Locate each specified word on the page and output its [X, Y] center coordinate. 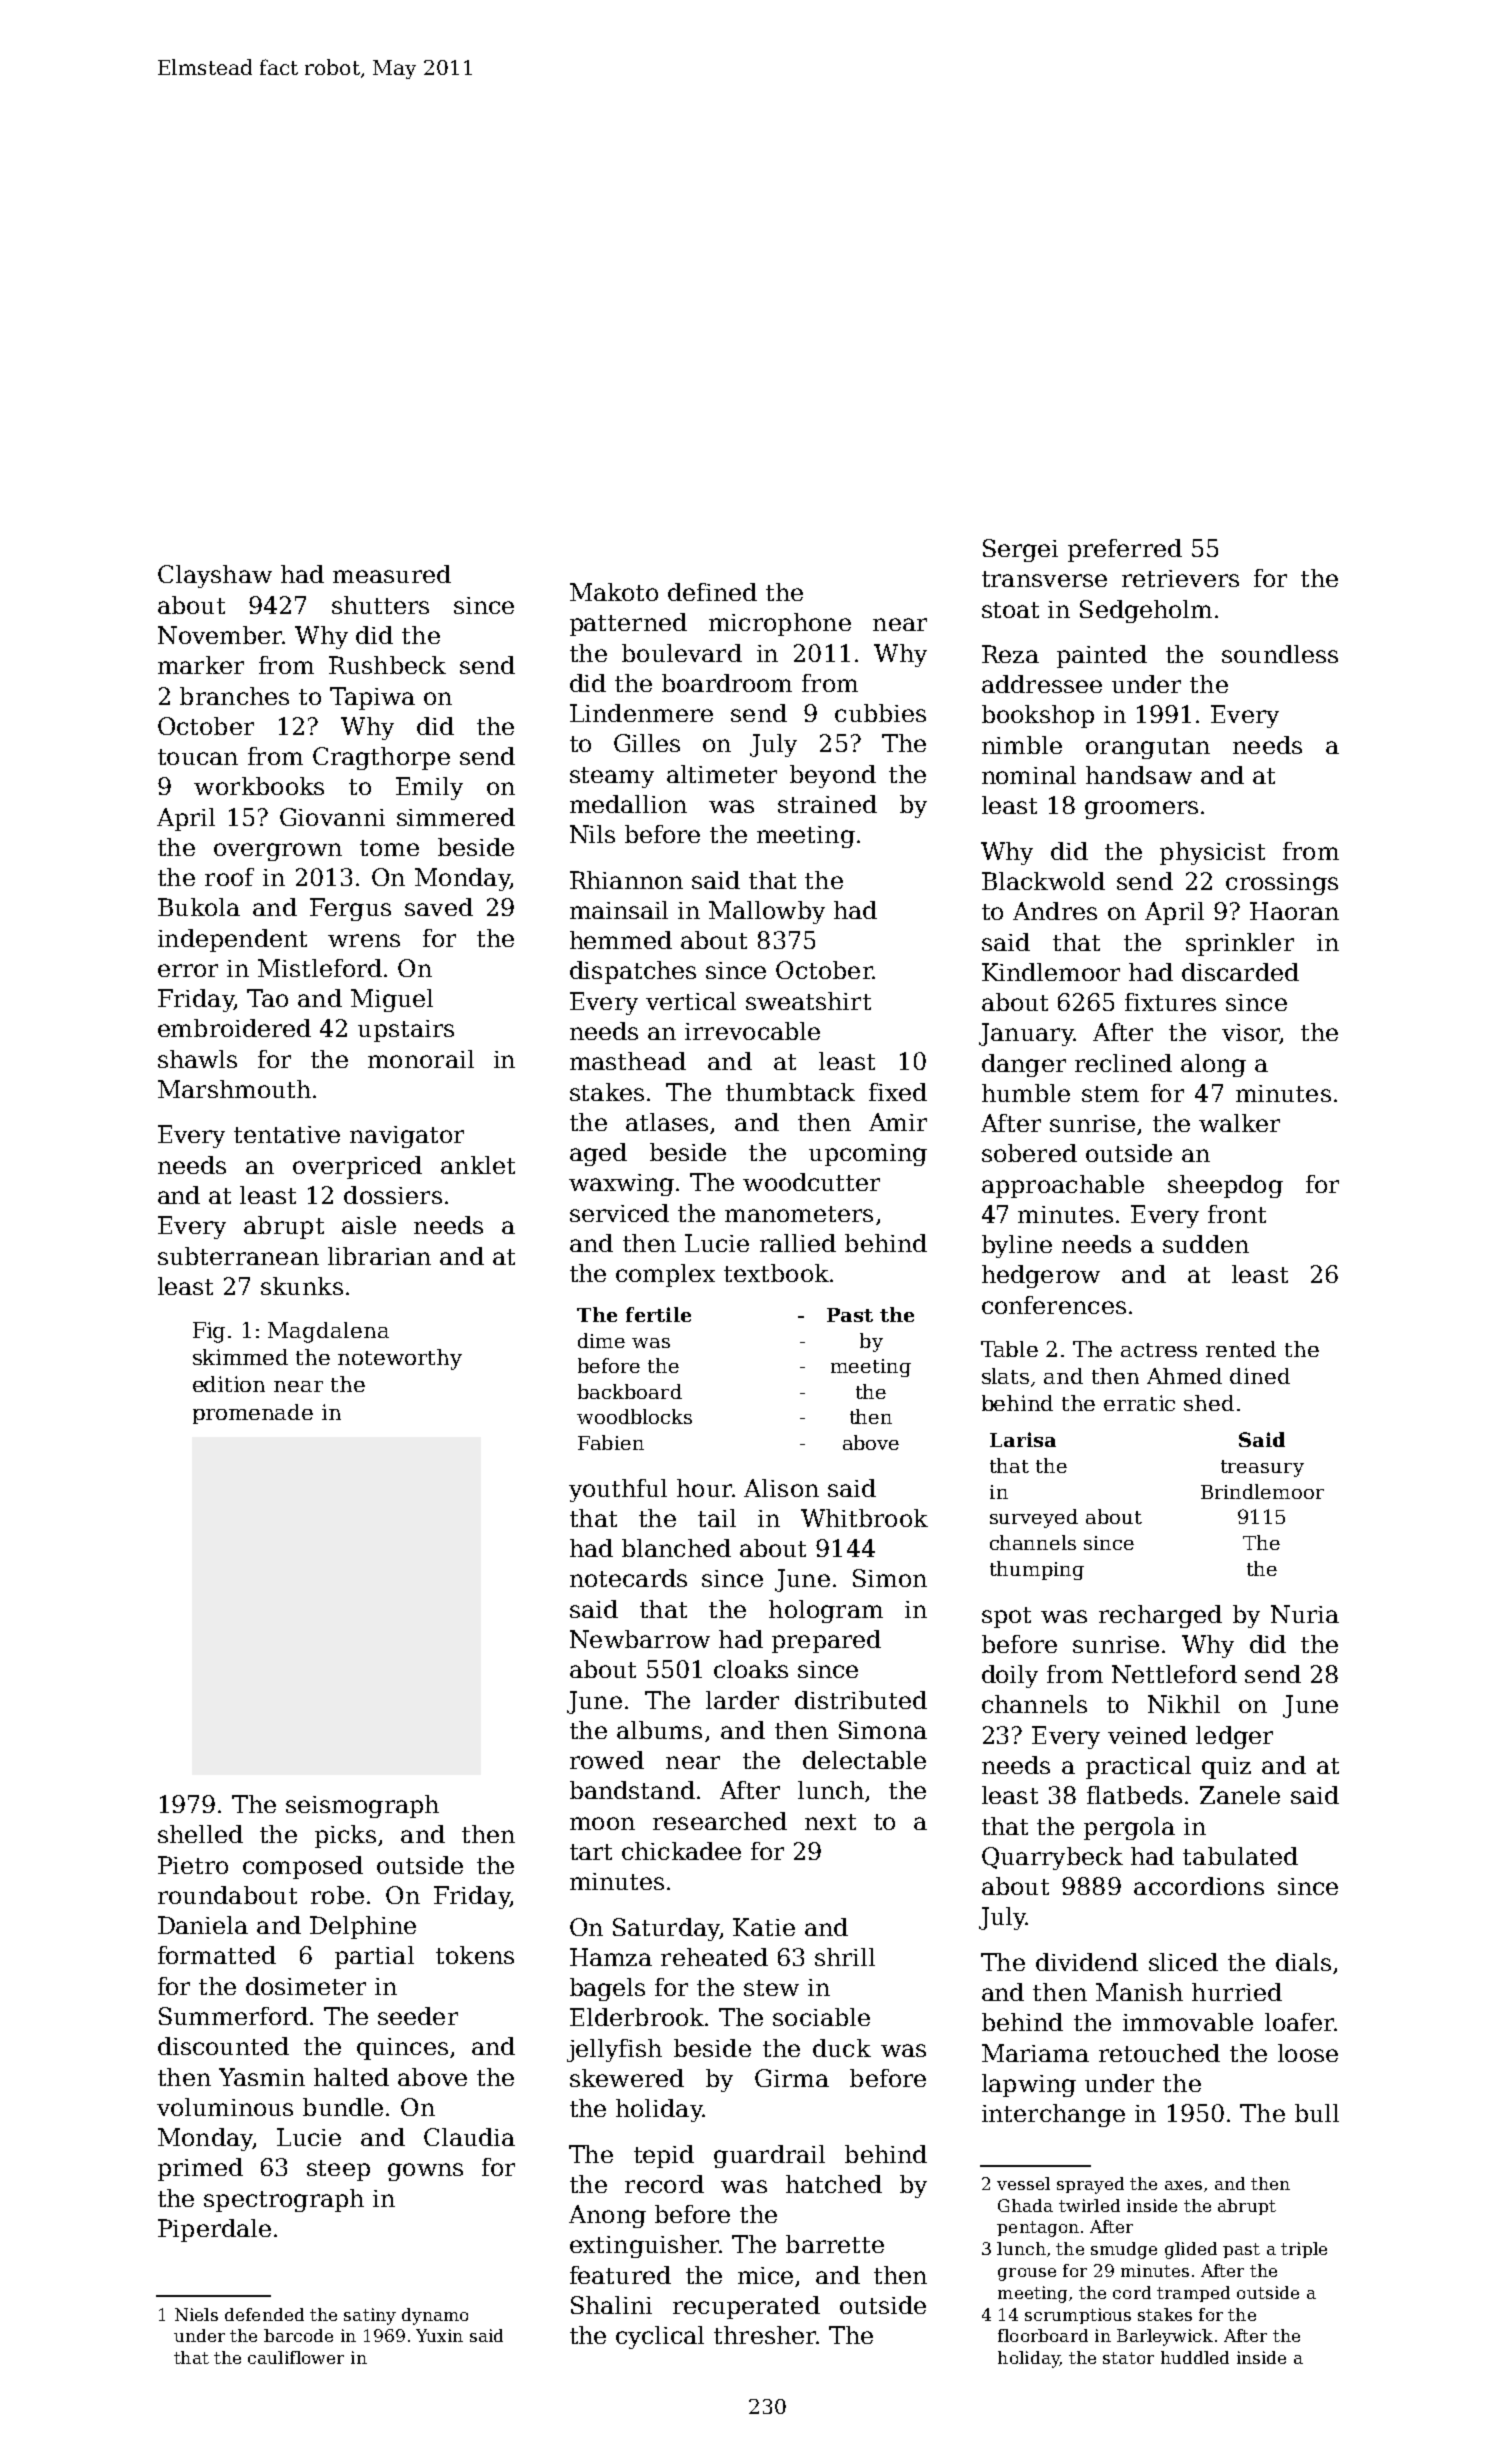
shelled [200, 1834]
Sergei [1020, 550]
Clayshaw [215, 576]
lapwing [1029, 2085]
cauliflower [296, 2357]
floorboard [1043, 2335]
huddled [1195, 2357]
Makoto [614, 592]
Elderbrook [637, 2017]
